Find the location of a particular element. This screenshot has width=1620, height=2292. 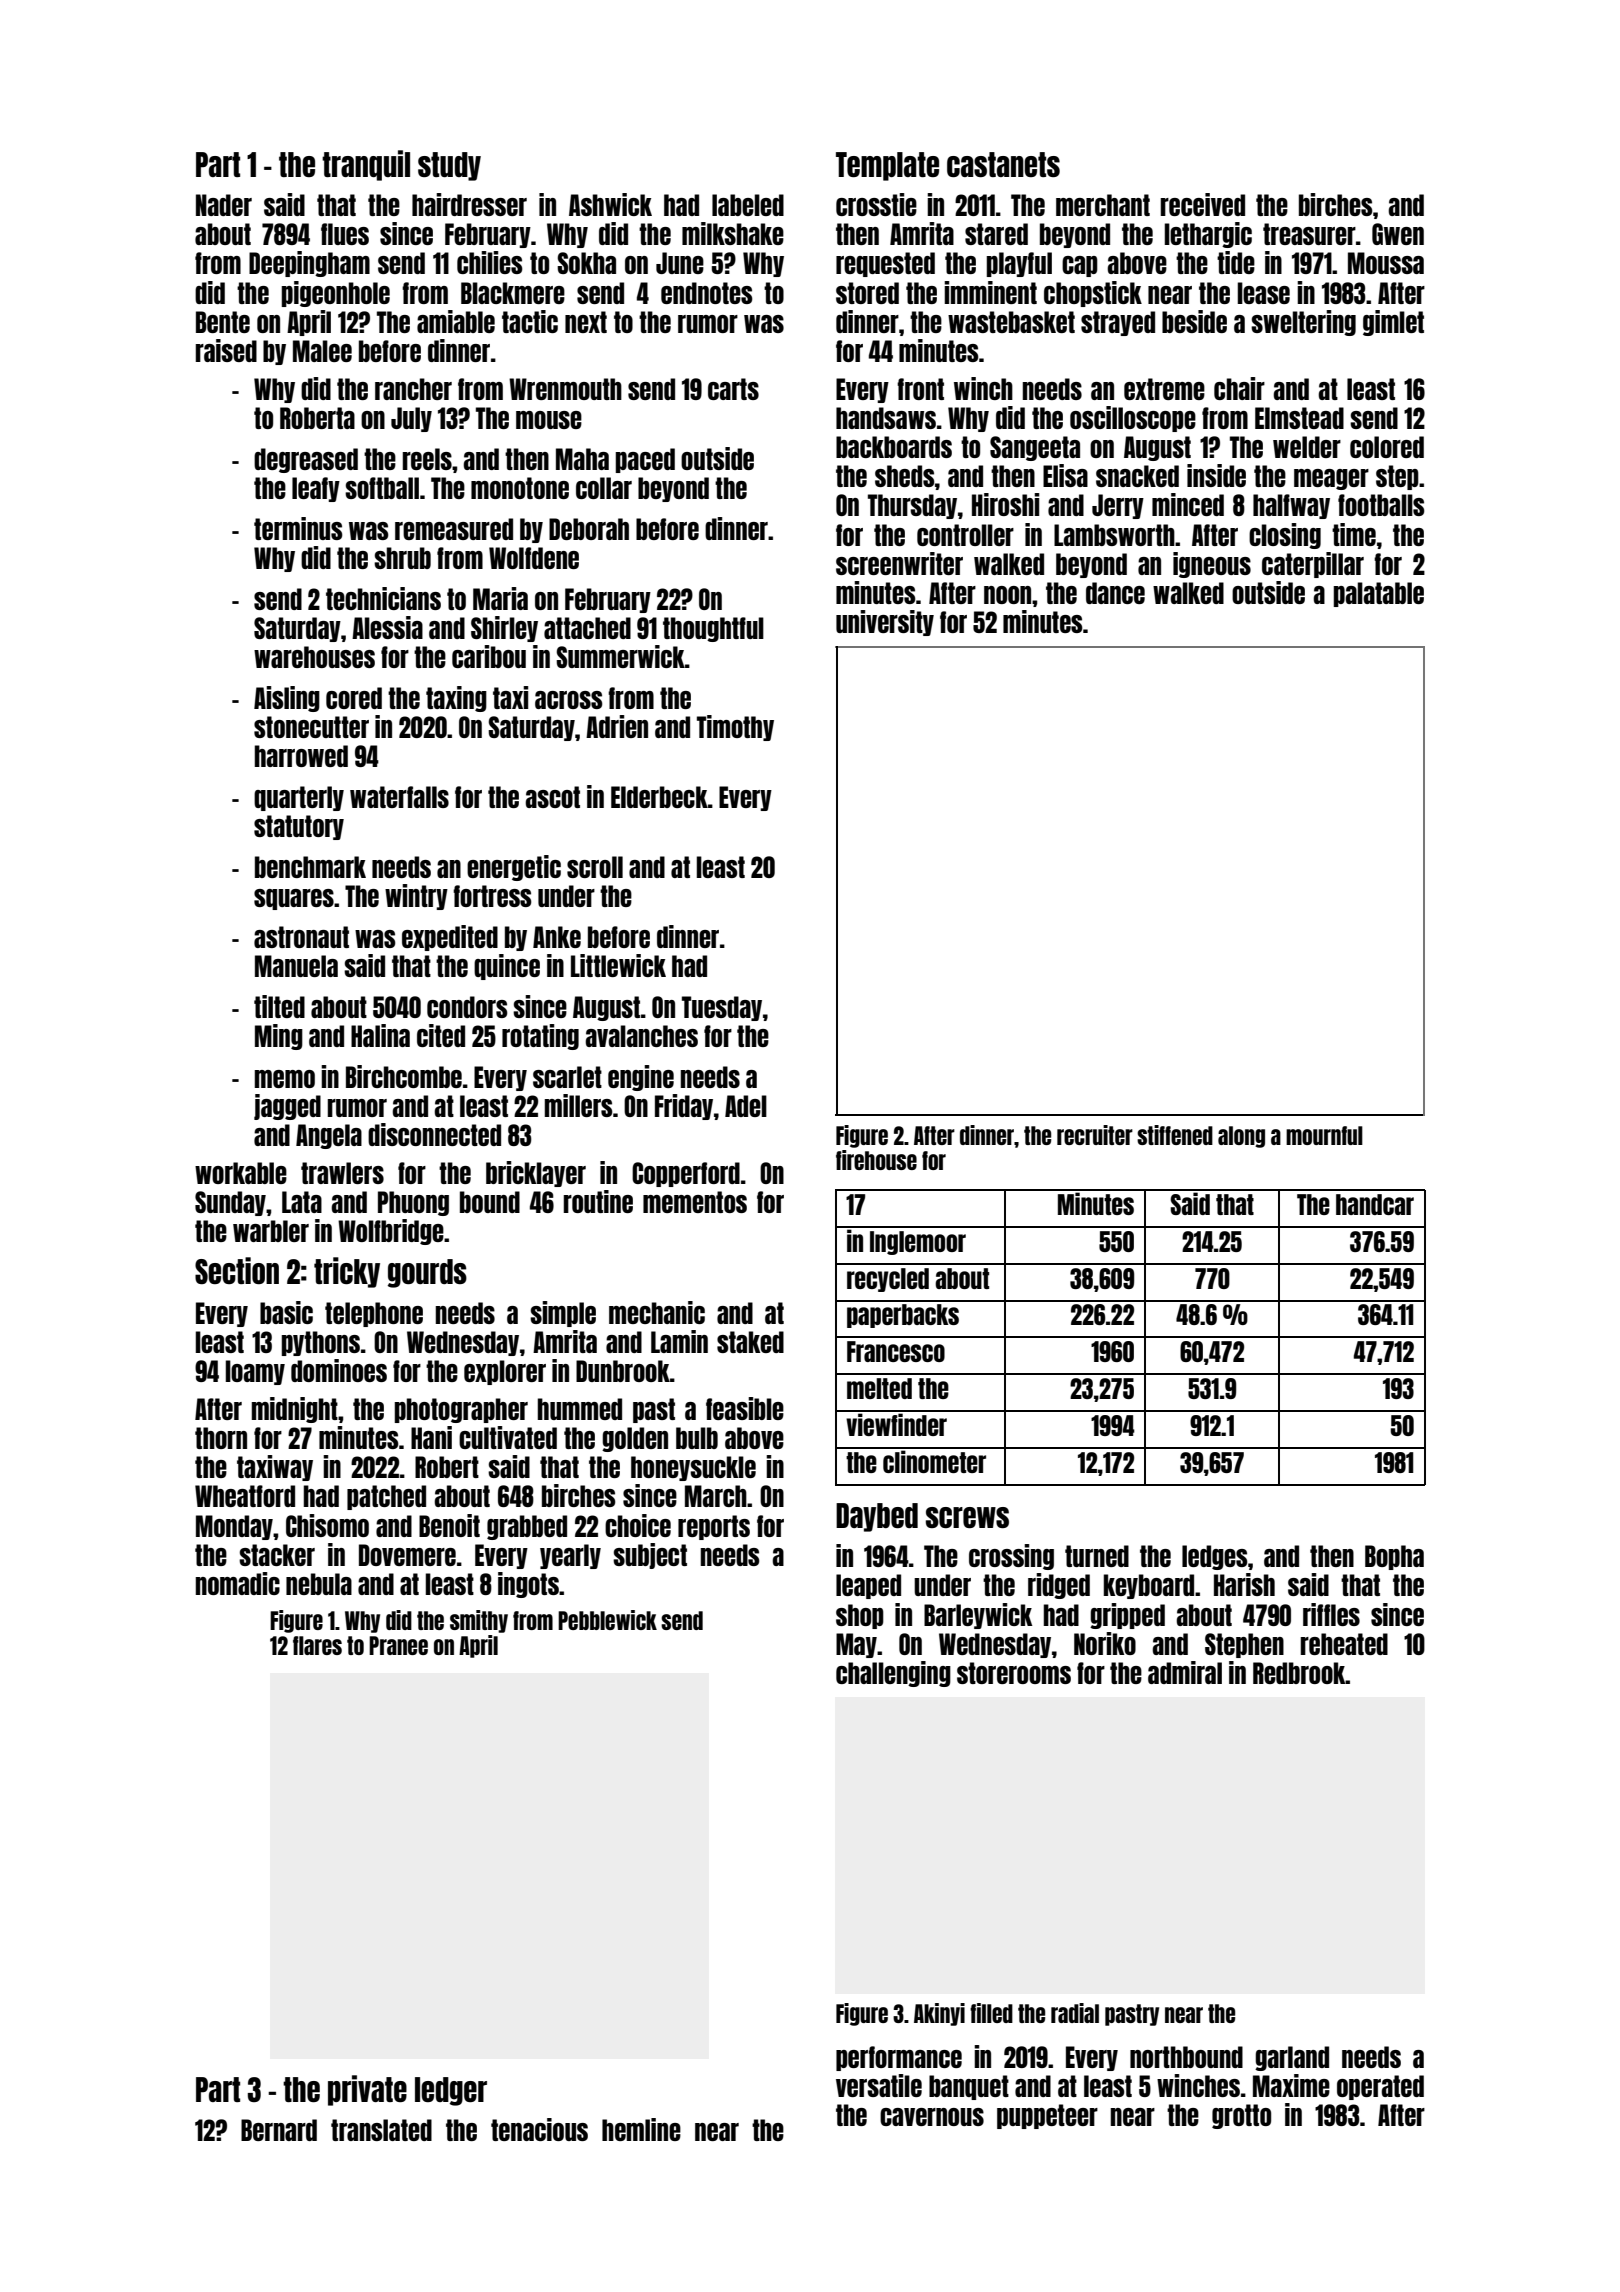

handsaws is located at coordinates (886, 418).
